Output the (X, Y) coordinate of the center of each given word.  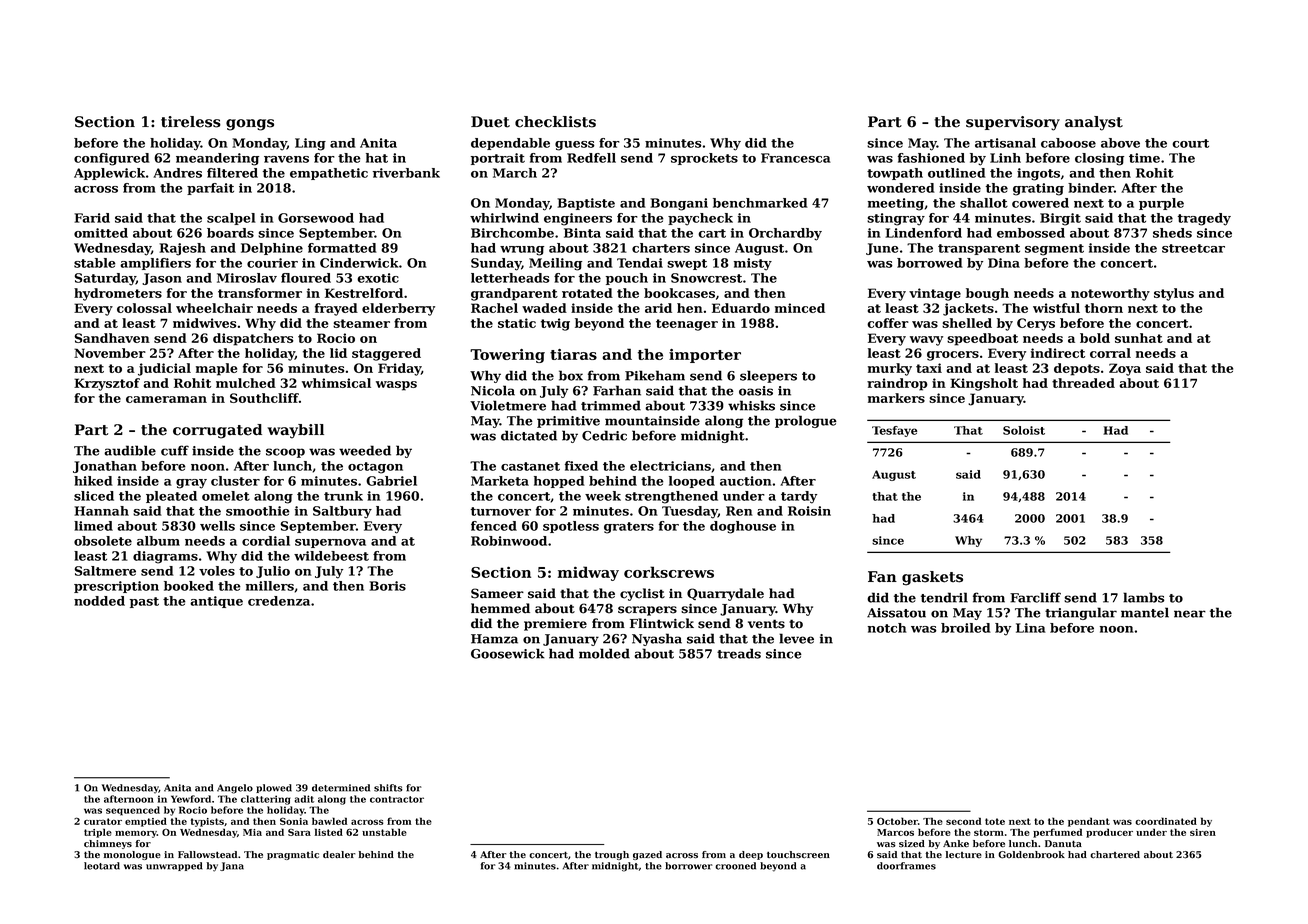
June (882, 249)
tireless (191, 122)
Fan (882, 576)
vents (766, 624)
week (603, 496)
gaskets (932, 578)
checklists (555, 122)
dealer (339, 855)
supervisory (1013, 123)
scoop (285, 453)
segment (1054, 250)
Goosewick (508, 653)
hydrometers (118, 294)
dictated (529, 435)
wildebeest (331, 556)
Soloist (1024, 430)
